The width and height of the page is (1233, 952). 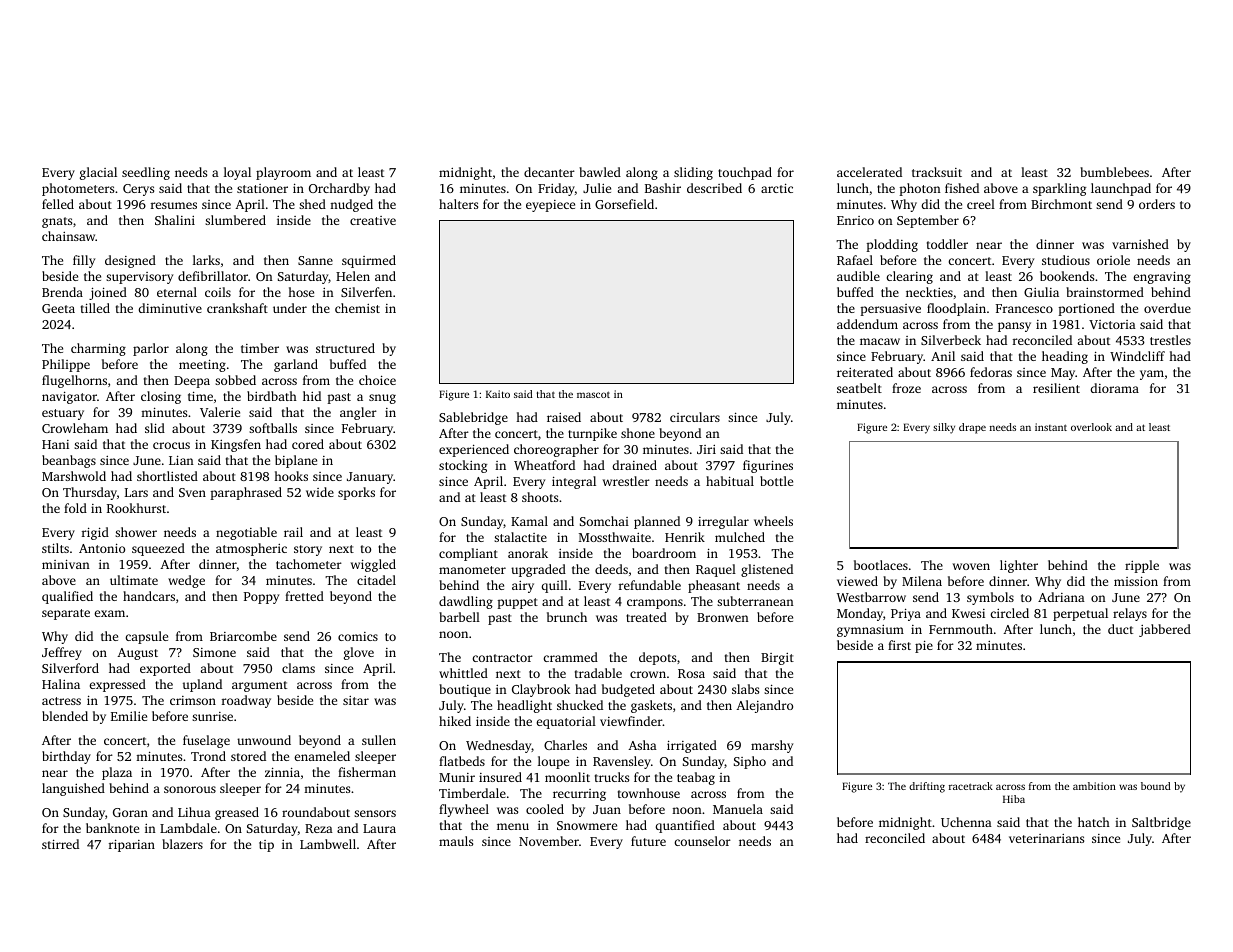 I want to click on Uchenna, so click(x=966, y=822).
